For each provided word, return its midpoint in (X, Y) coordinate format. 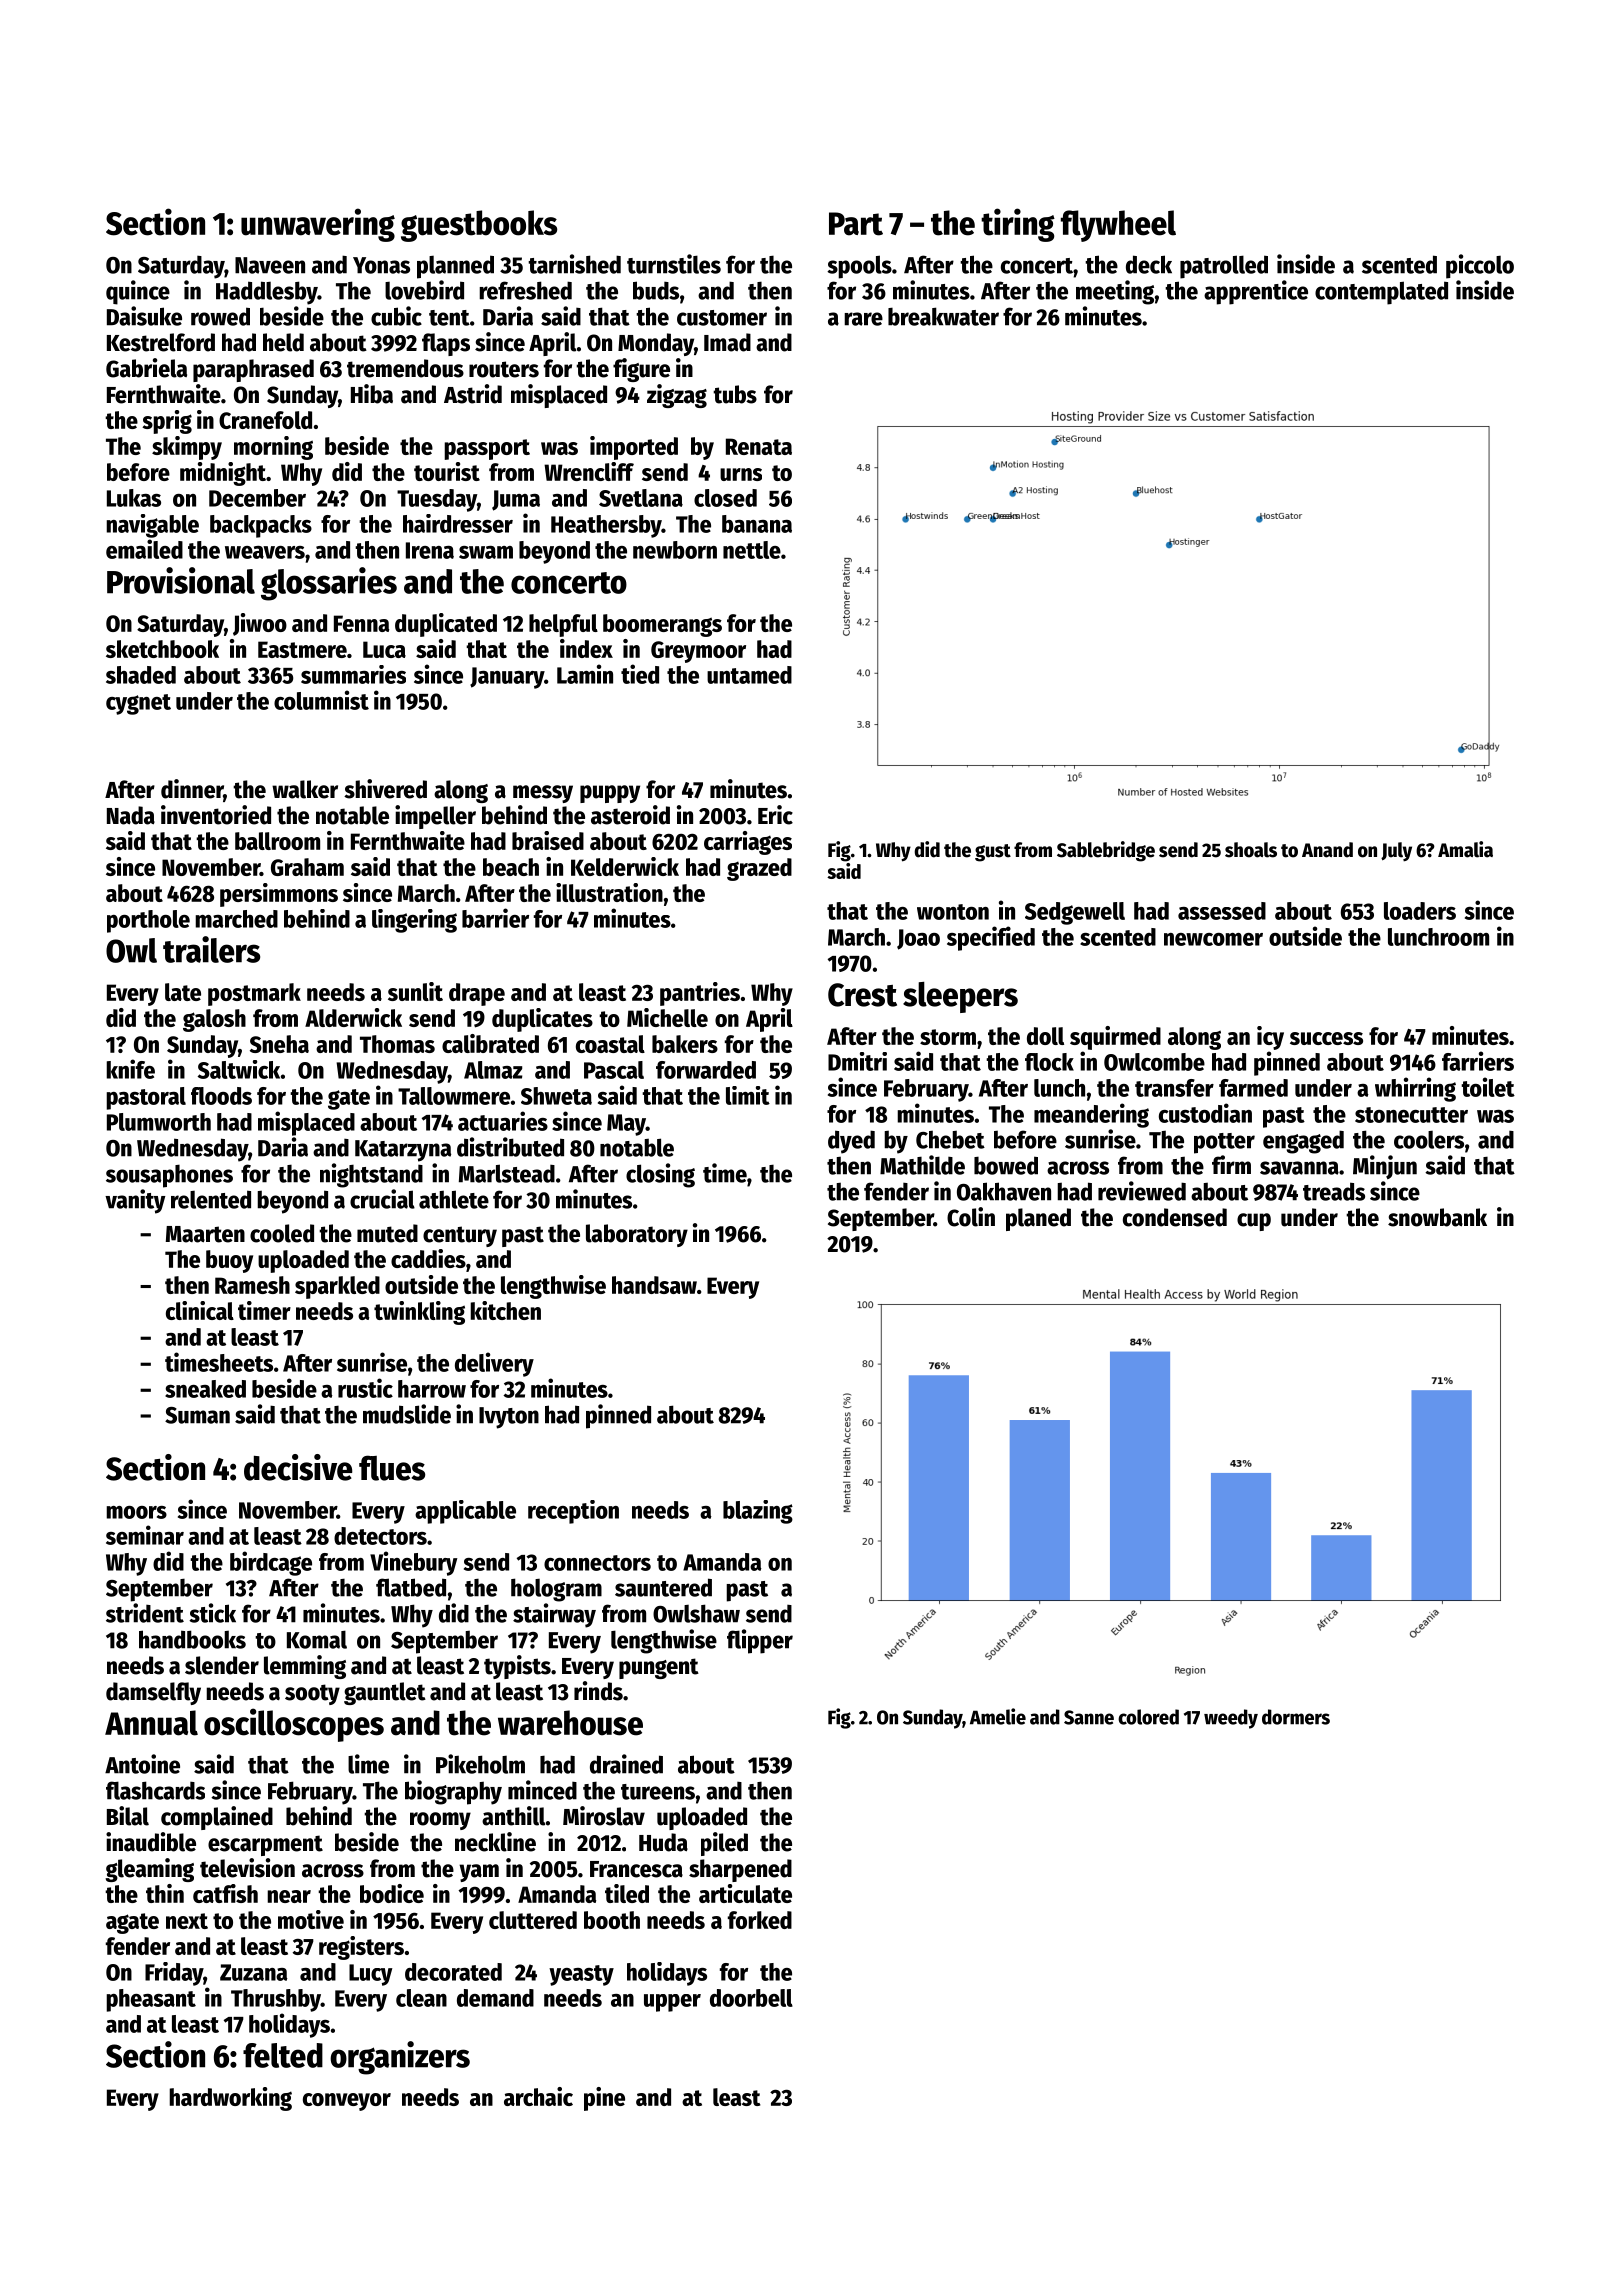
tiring (1018, 225)
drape (477, 994)
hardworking (230, 2099)
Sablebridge (1106, 851)
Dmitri (857, 1061)
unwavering (318, 225)
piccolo (1480, 266)
